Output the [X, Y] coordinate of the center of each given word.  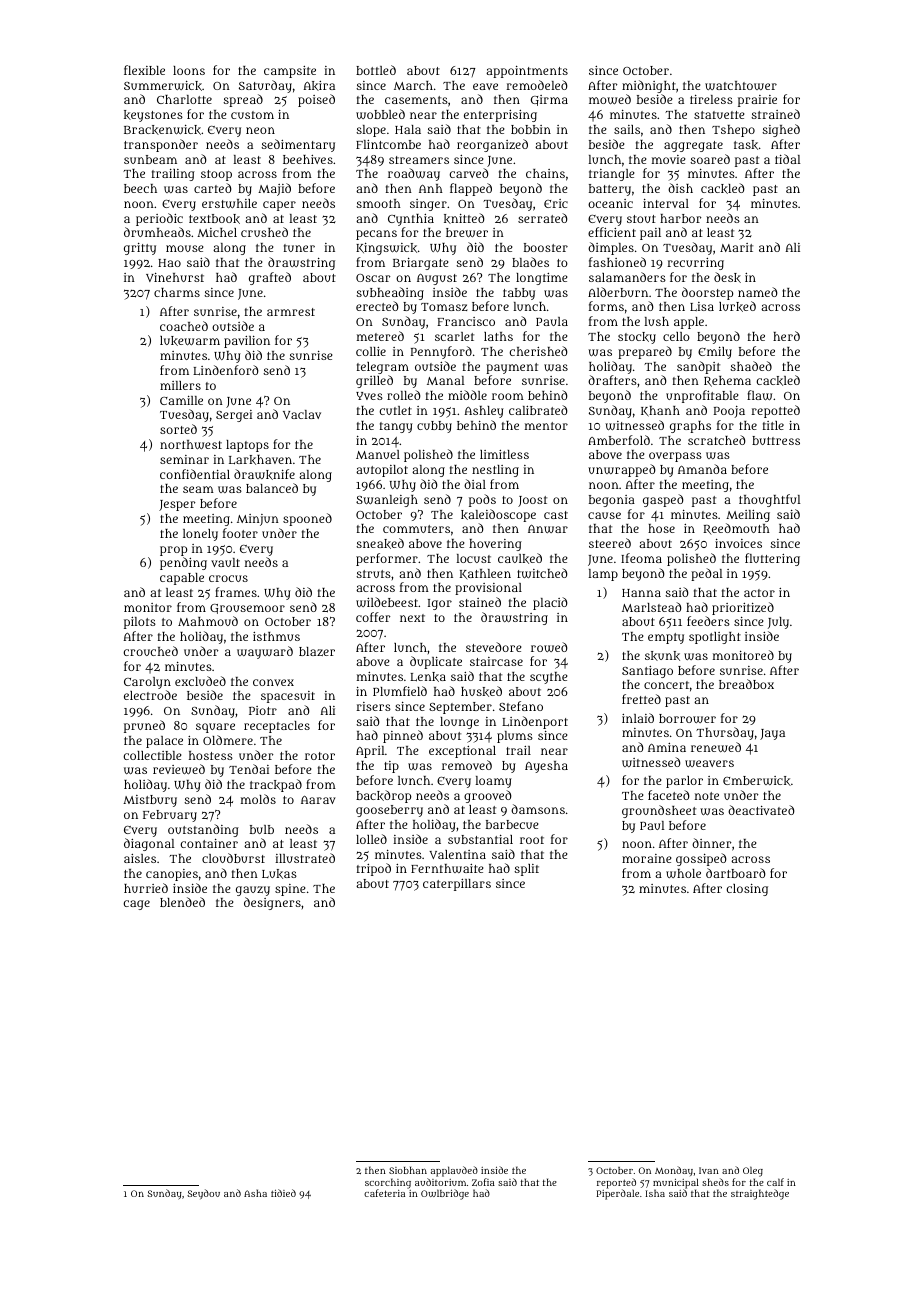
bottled [376, 70]
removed [467, 765]
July [778, 623]
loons [189, 70]
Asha [255, 1193]
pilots [140, 623]
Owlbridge [445, 1194]
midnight [649, 86]
